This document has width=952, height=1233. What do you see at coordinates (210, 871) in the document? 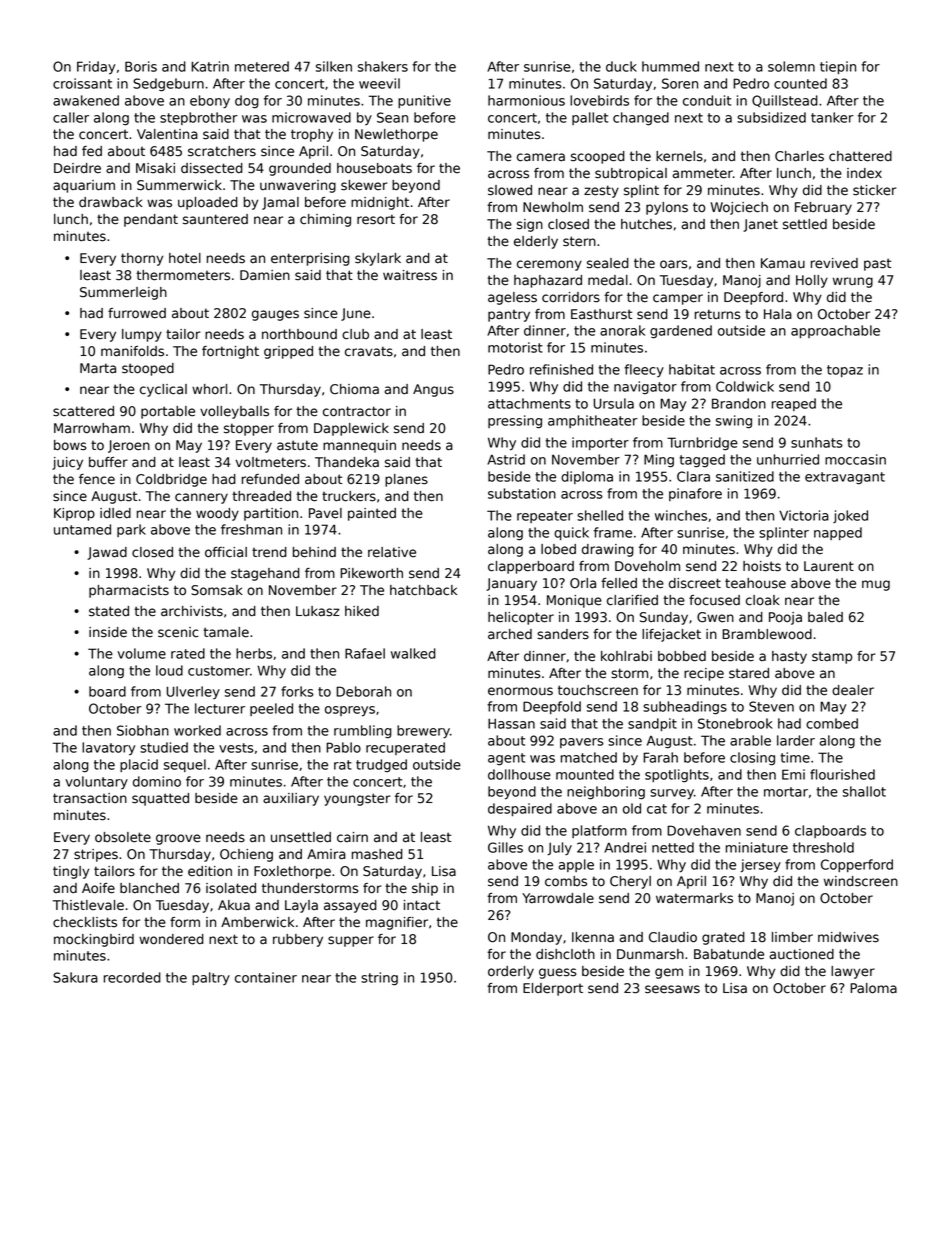
I see `edition` at bounding box center [210, 871].
